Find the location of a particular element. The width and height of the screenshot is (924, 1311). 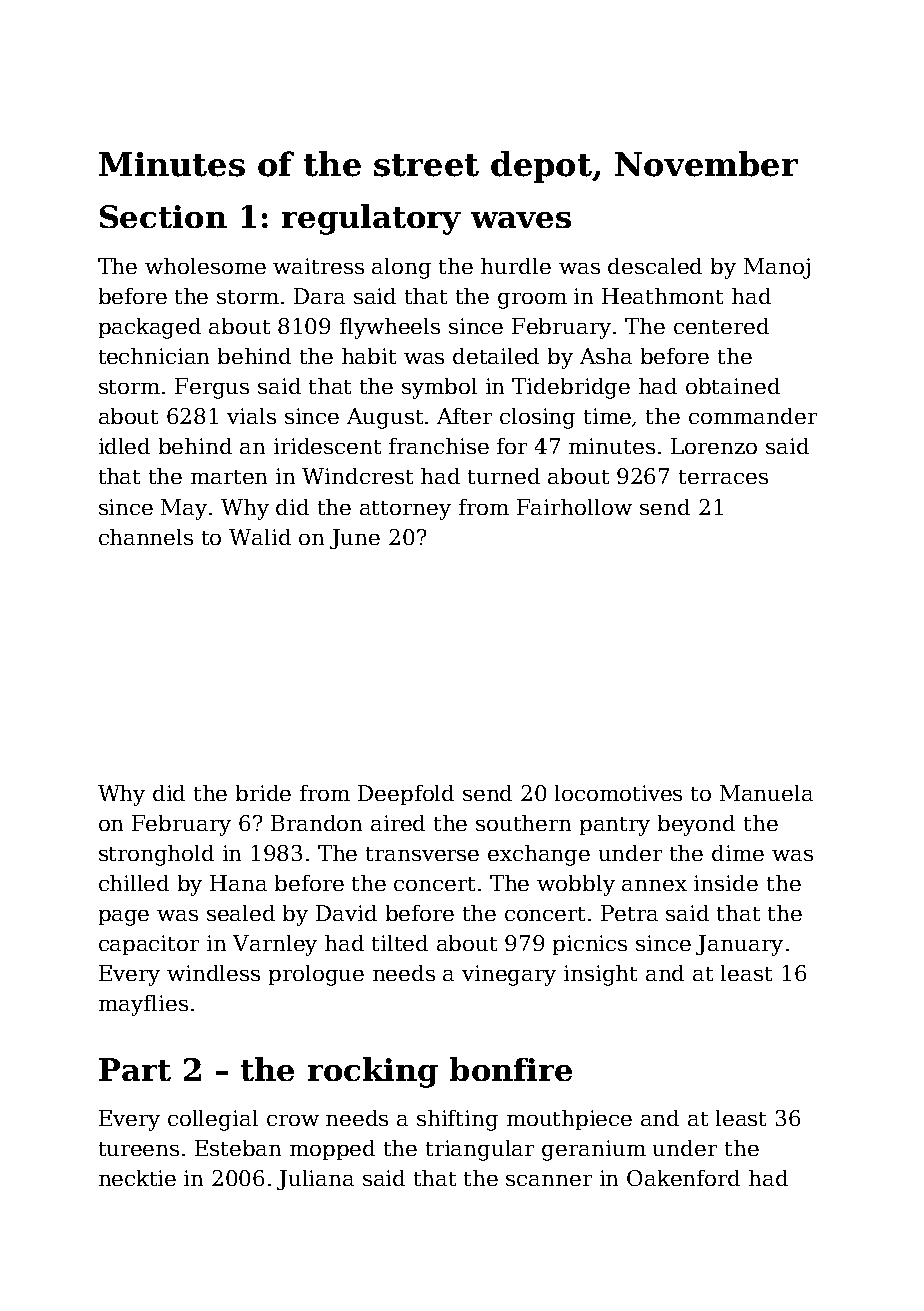

descaled is located at coordinates (655, 266).
